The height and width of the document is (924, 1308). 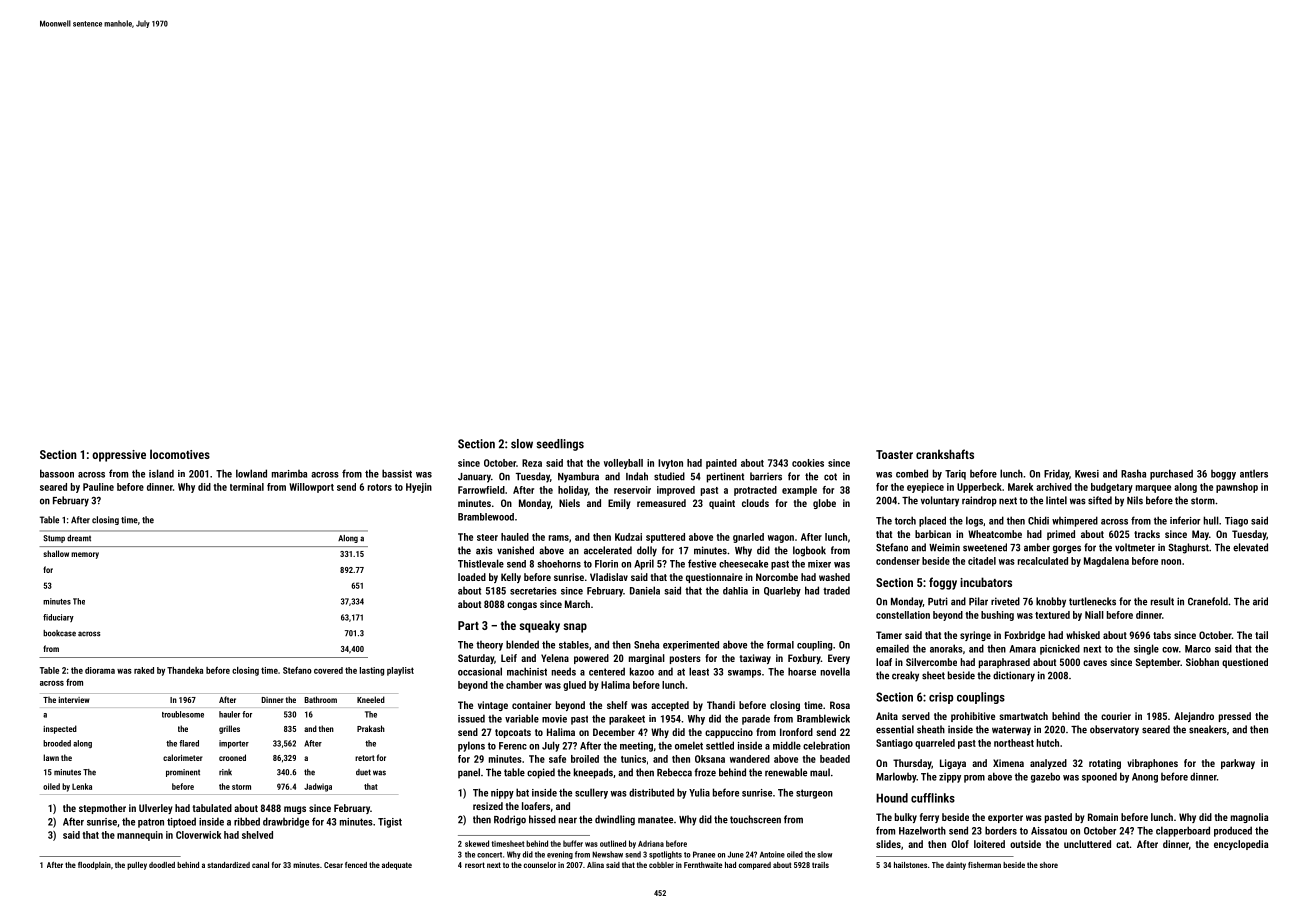 I want to click on shelved, so click(x=257, y=835).
